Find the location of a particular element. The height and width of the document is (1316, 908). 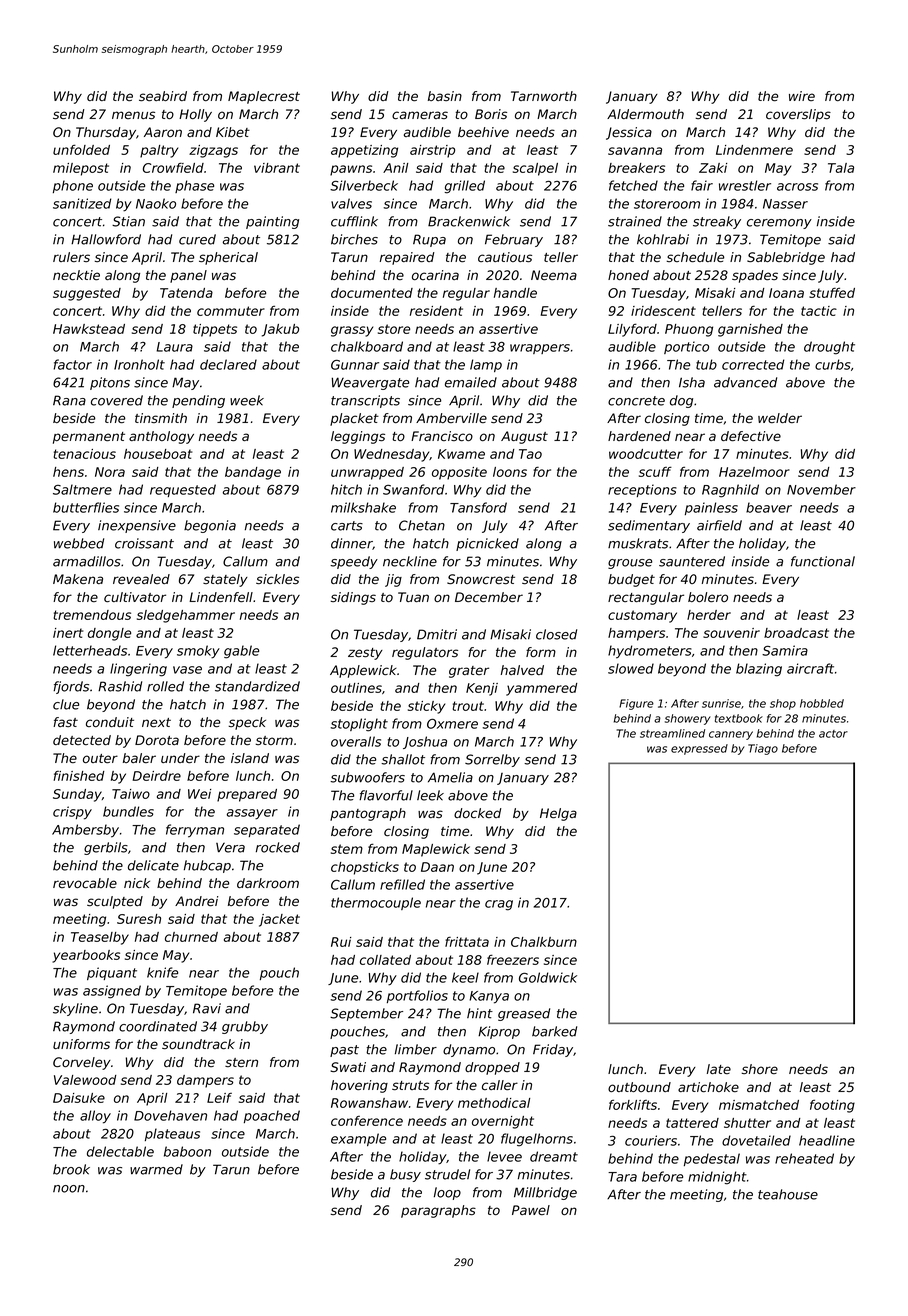

functional is located at coordinates (823, 561).
